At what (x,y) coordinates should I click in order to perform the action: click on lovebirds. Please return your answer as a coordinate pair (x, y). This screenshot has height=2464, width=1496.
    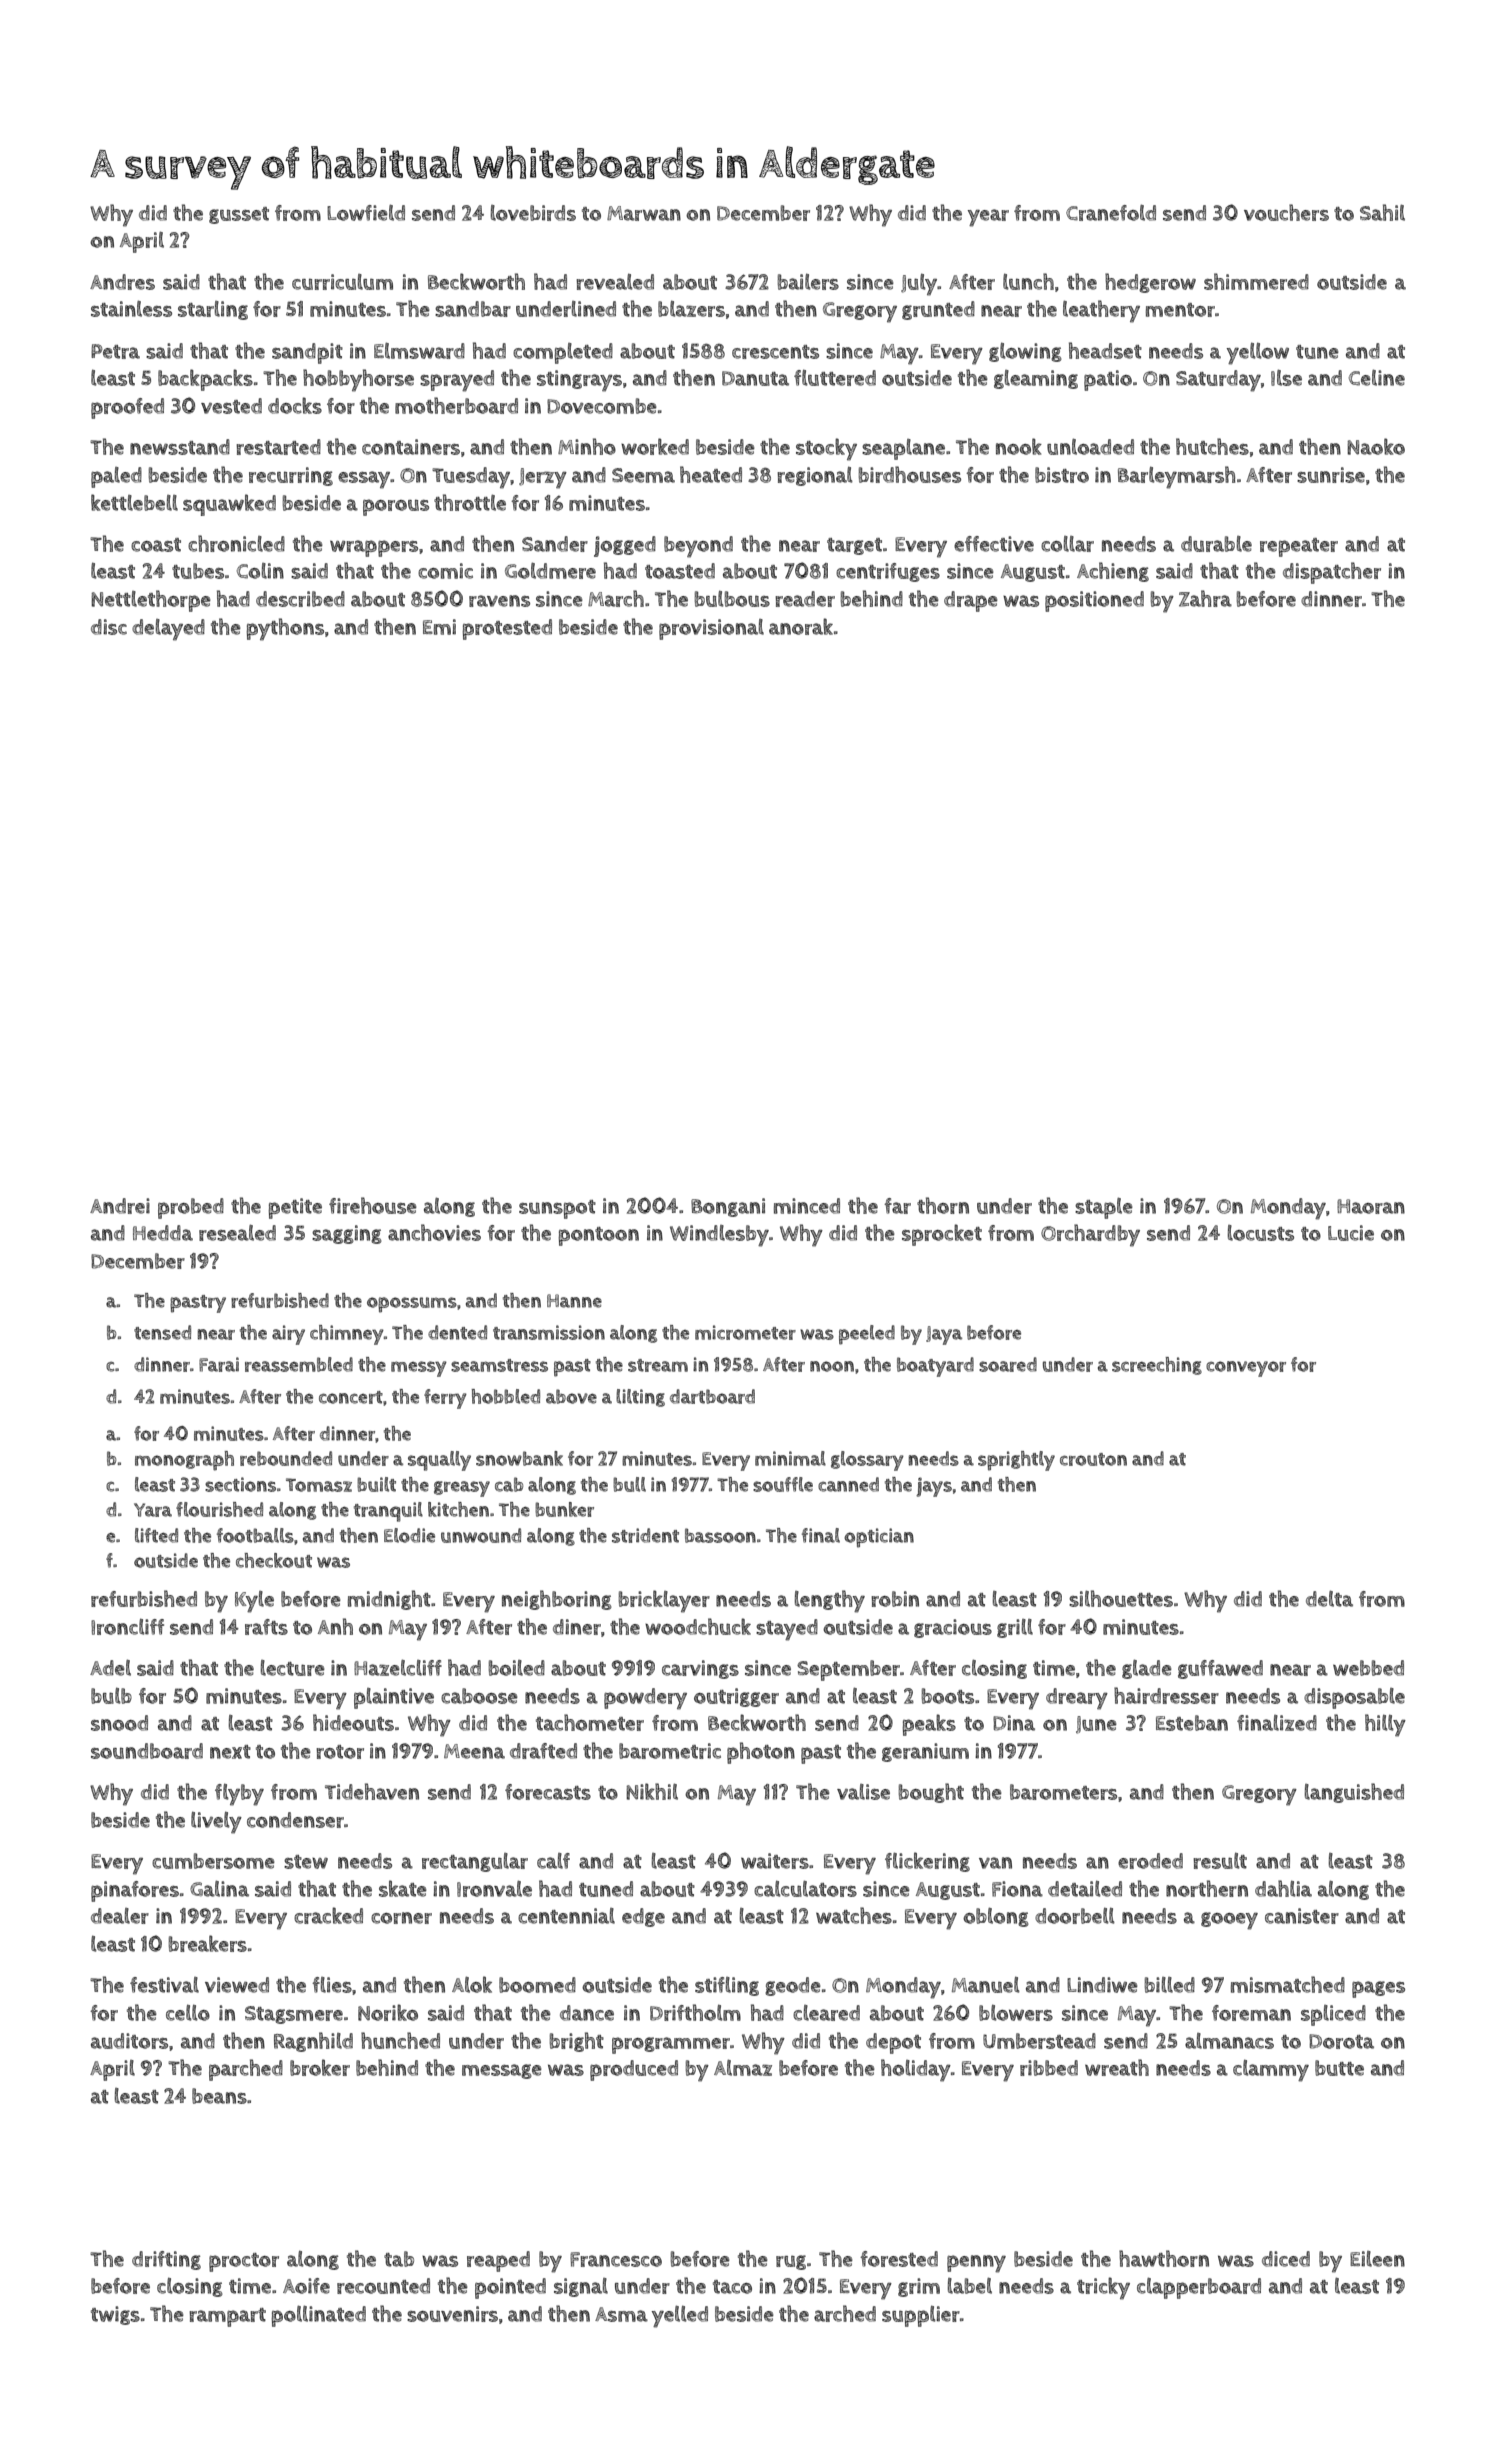
    Looking at the image, I should click on (533, 213).
